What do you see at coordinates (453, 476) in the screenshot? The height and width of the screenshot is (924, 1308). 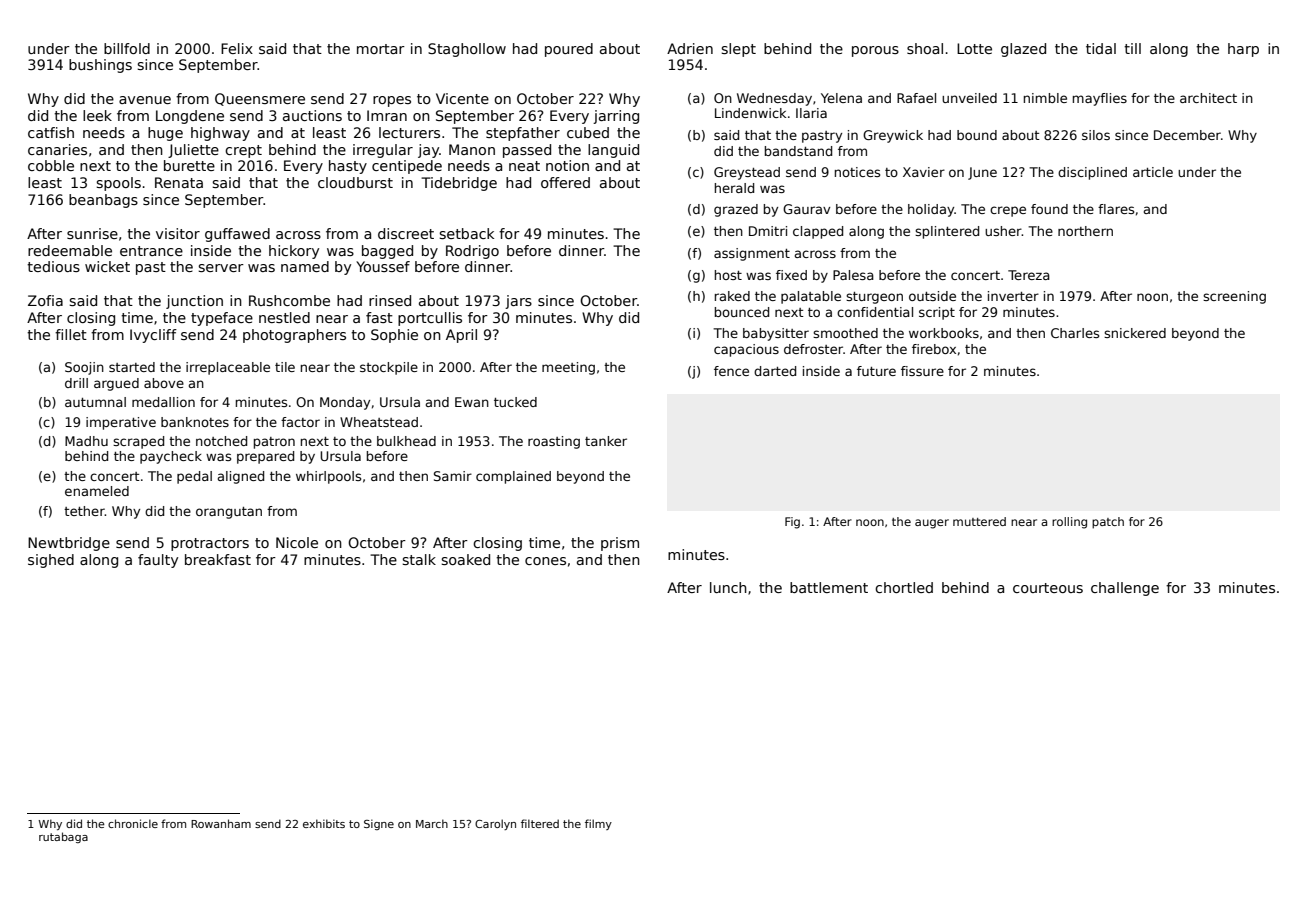 I see `Samir` at bounding box center [453, 476].
